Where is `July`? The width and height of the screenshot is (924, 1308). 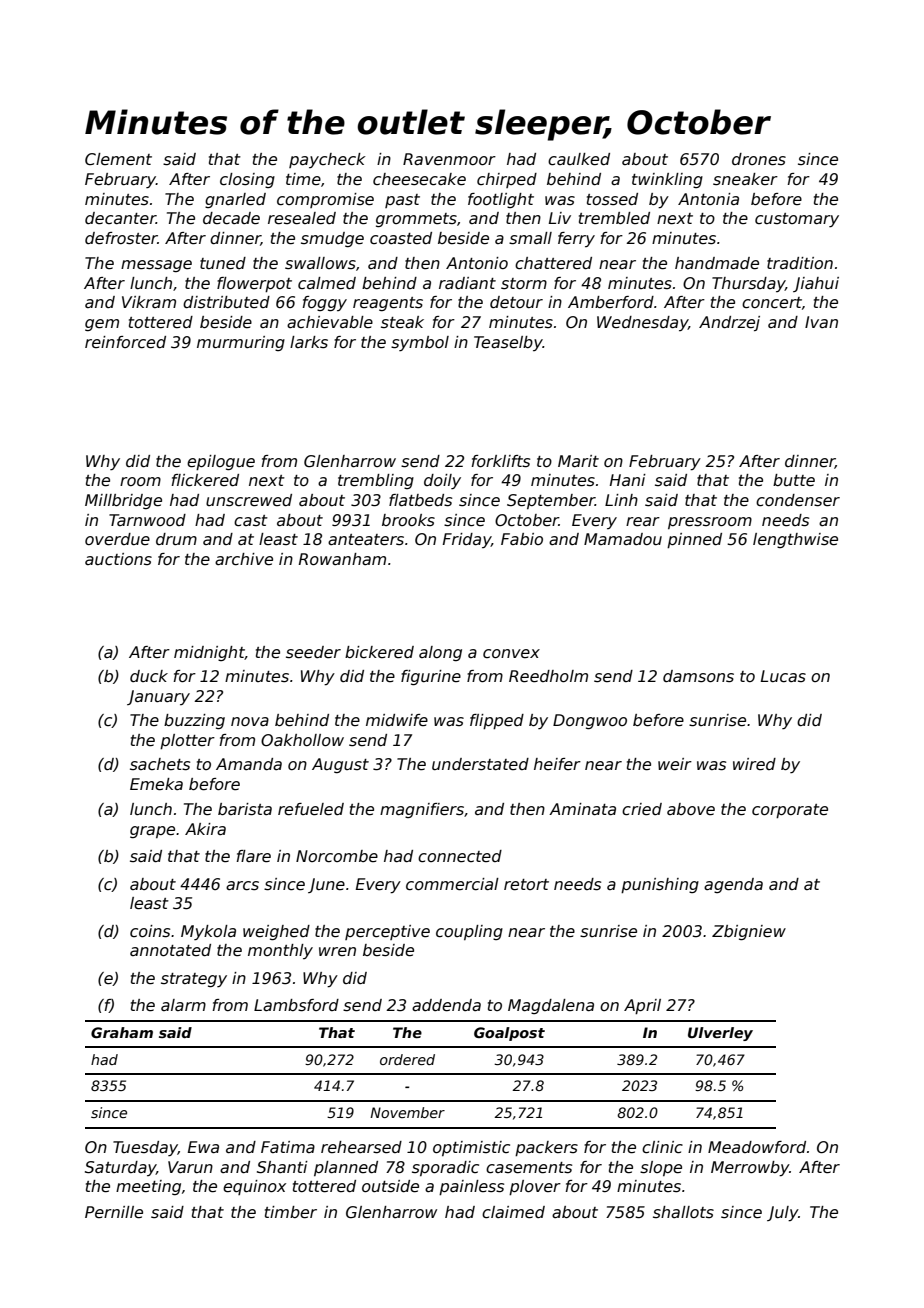
July is located at coordinates (782, 1214).
